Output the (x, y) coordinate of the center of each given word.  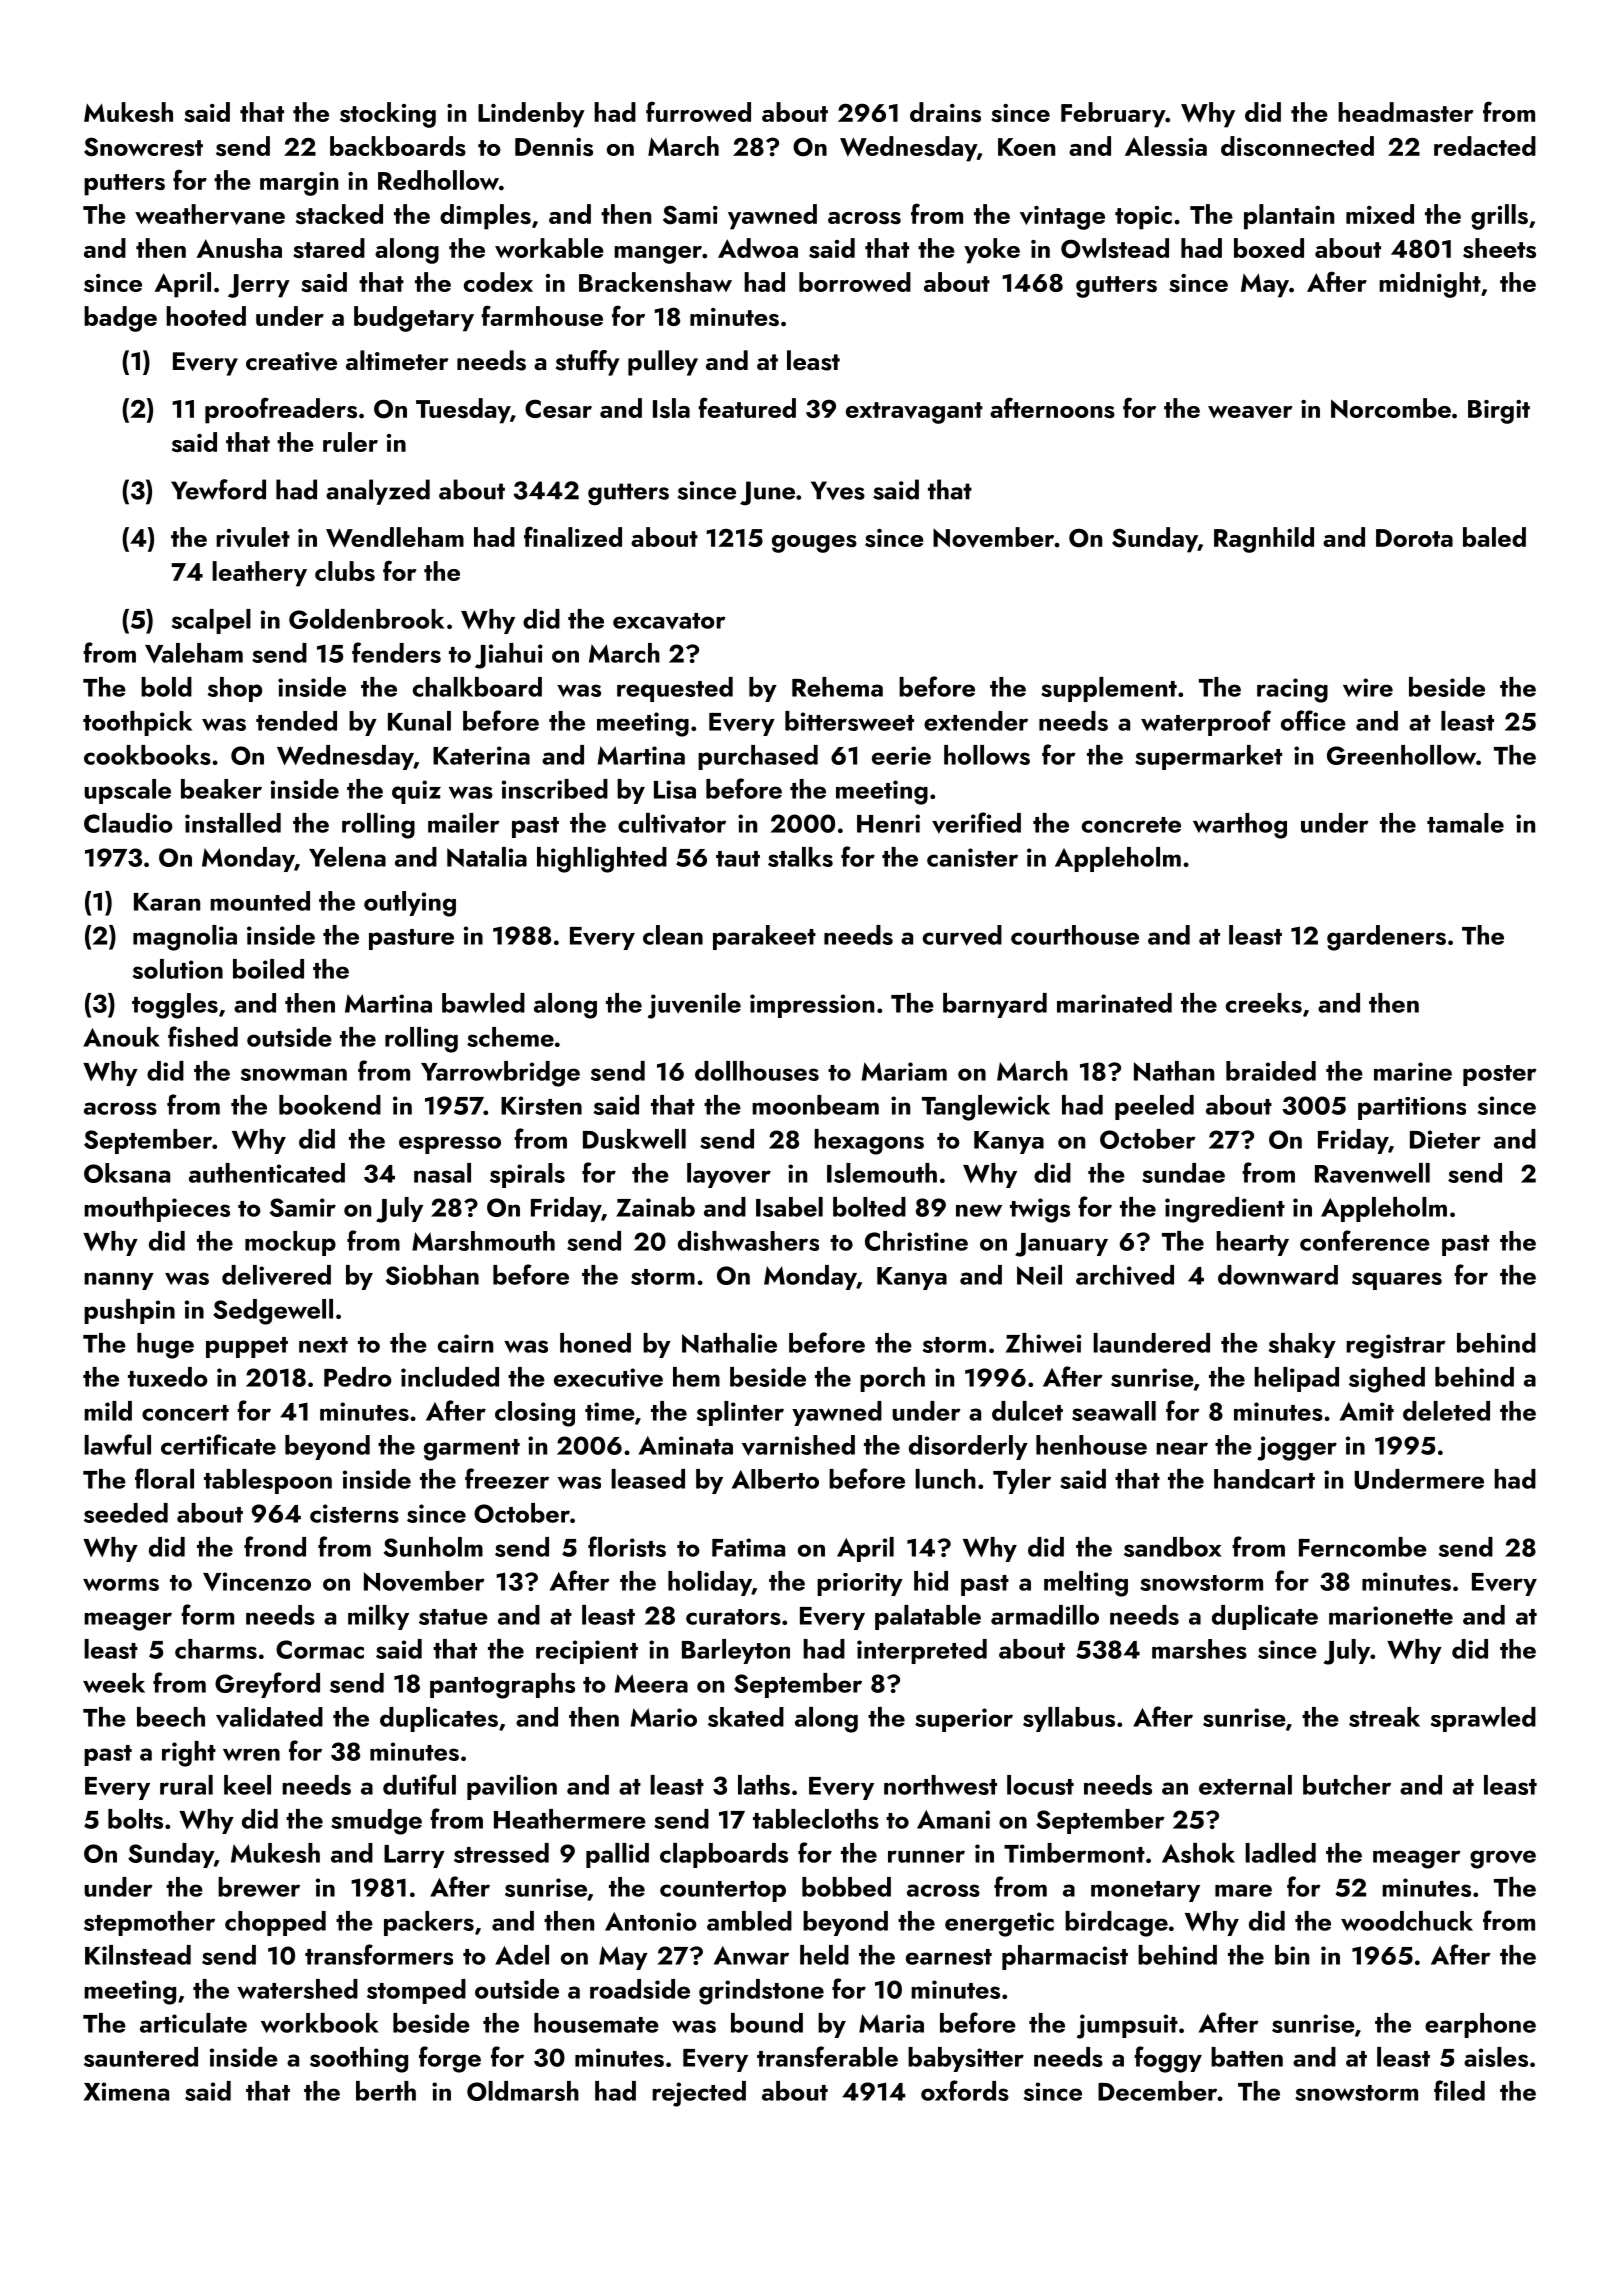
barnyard (995, 1005)
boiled (268, 969)
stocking (388, 115)
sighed (1387, 1380)
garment (472, 1450)
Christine (916, 1241)
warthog (1240, 826)
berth (386, 2091)
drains (945, 112)
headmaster (1405, 112)
